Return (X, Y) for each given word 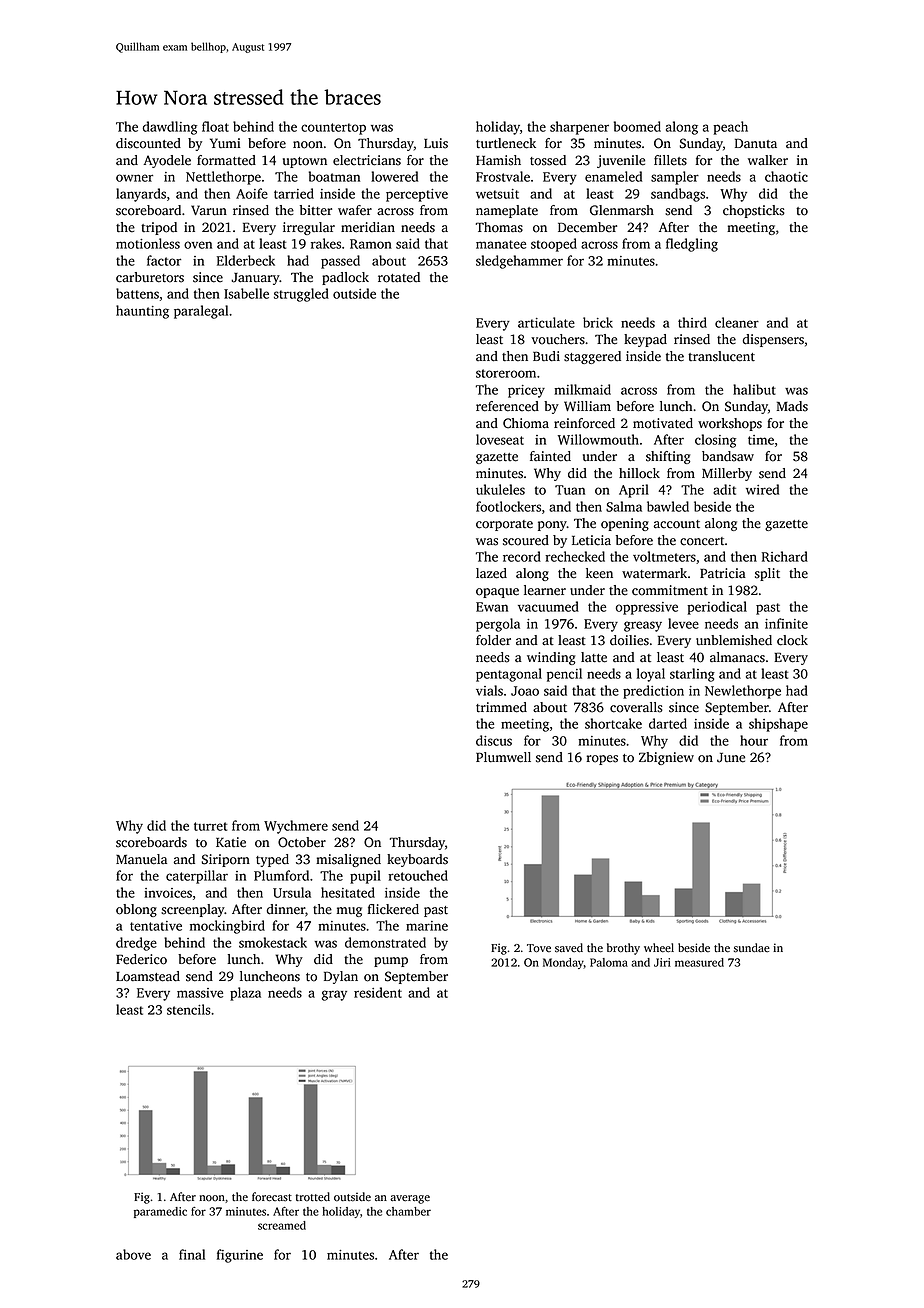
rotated (399, 277)
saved (569, 948)
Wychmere (296, 827)
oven (198, 245)
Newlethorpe (743, 692)
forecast (272, 1197)
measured (699, 962)
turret (210, 826)
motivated (663, 423)
